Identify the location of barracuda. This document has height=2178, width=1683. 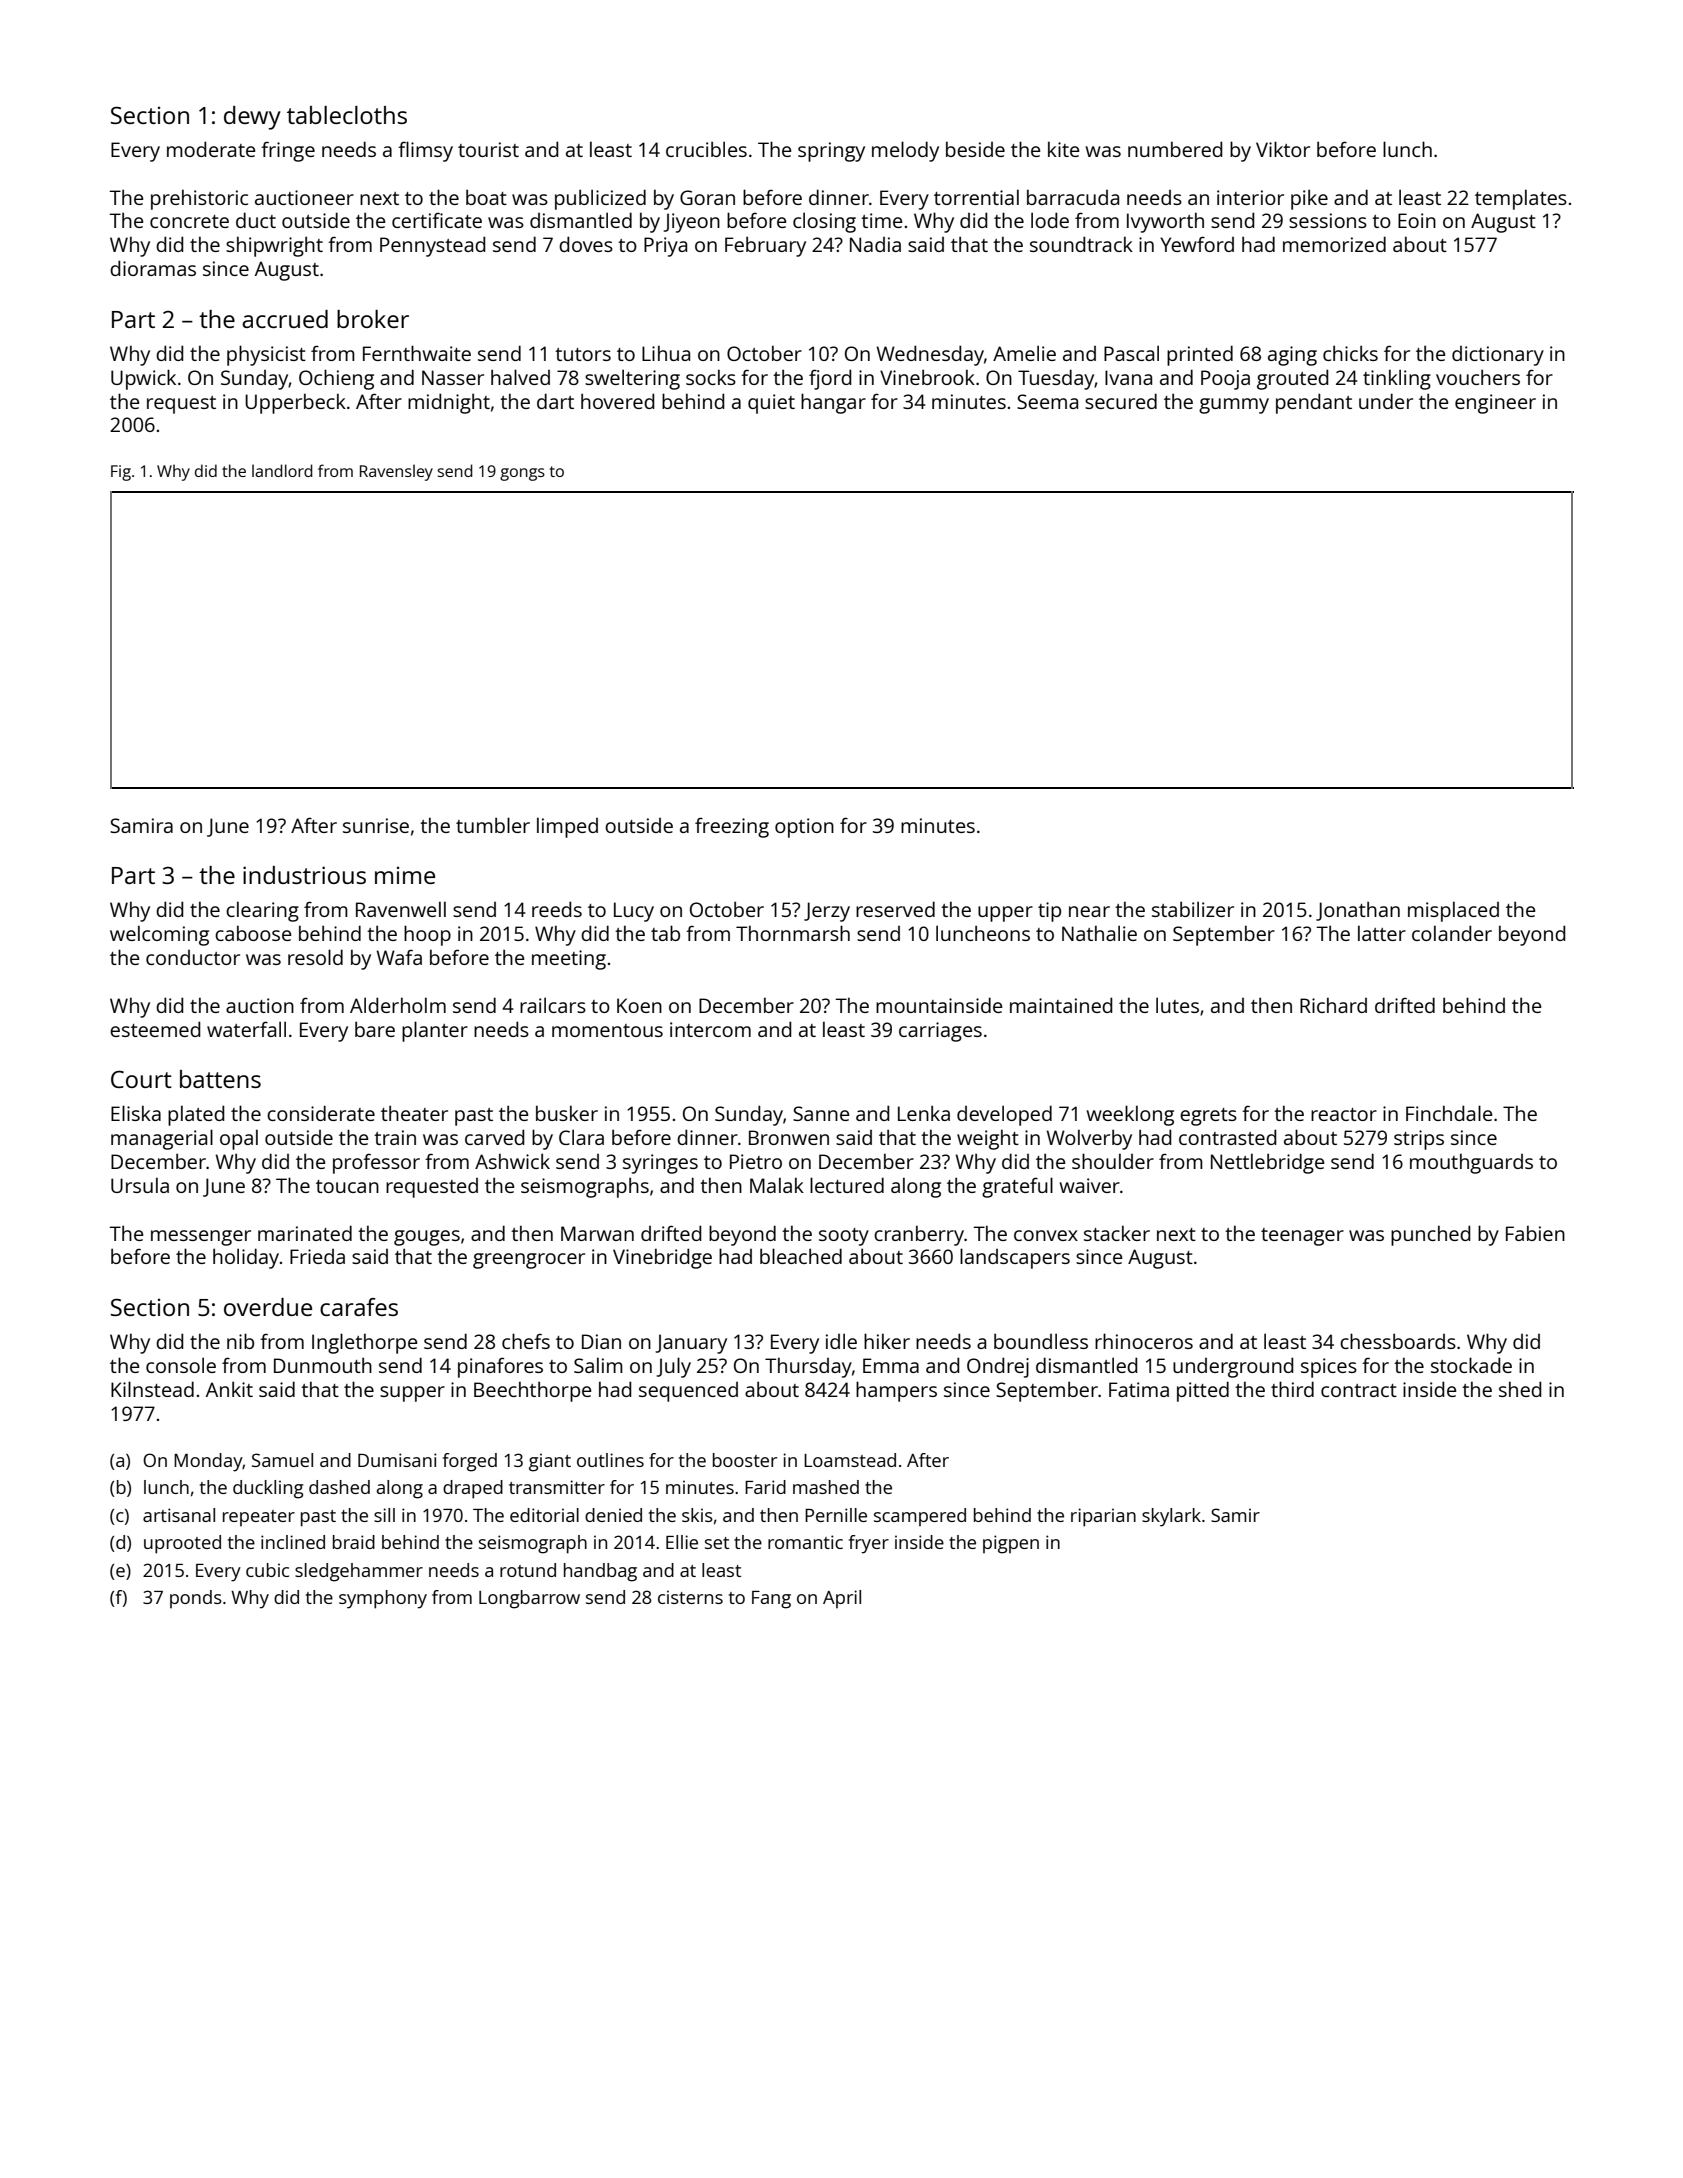
(1073, 197).
